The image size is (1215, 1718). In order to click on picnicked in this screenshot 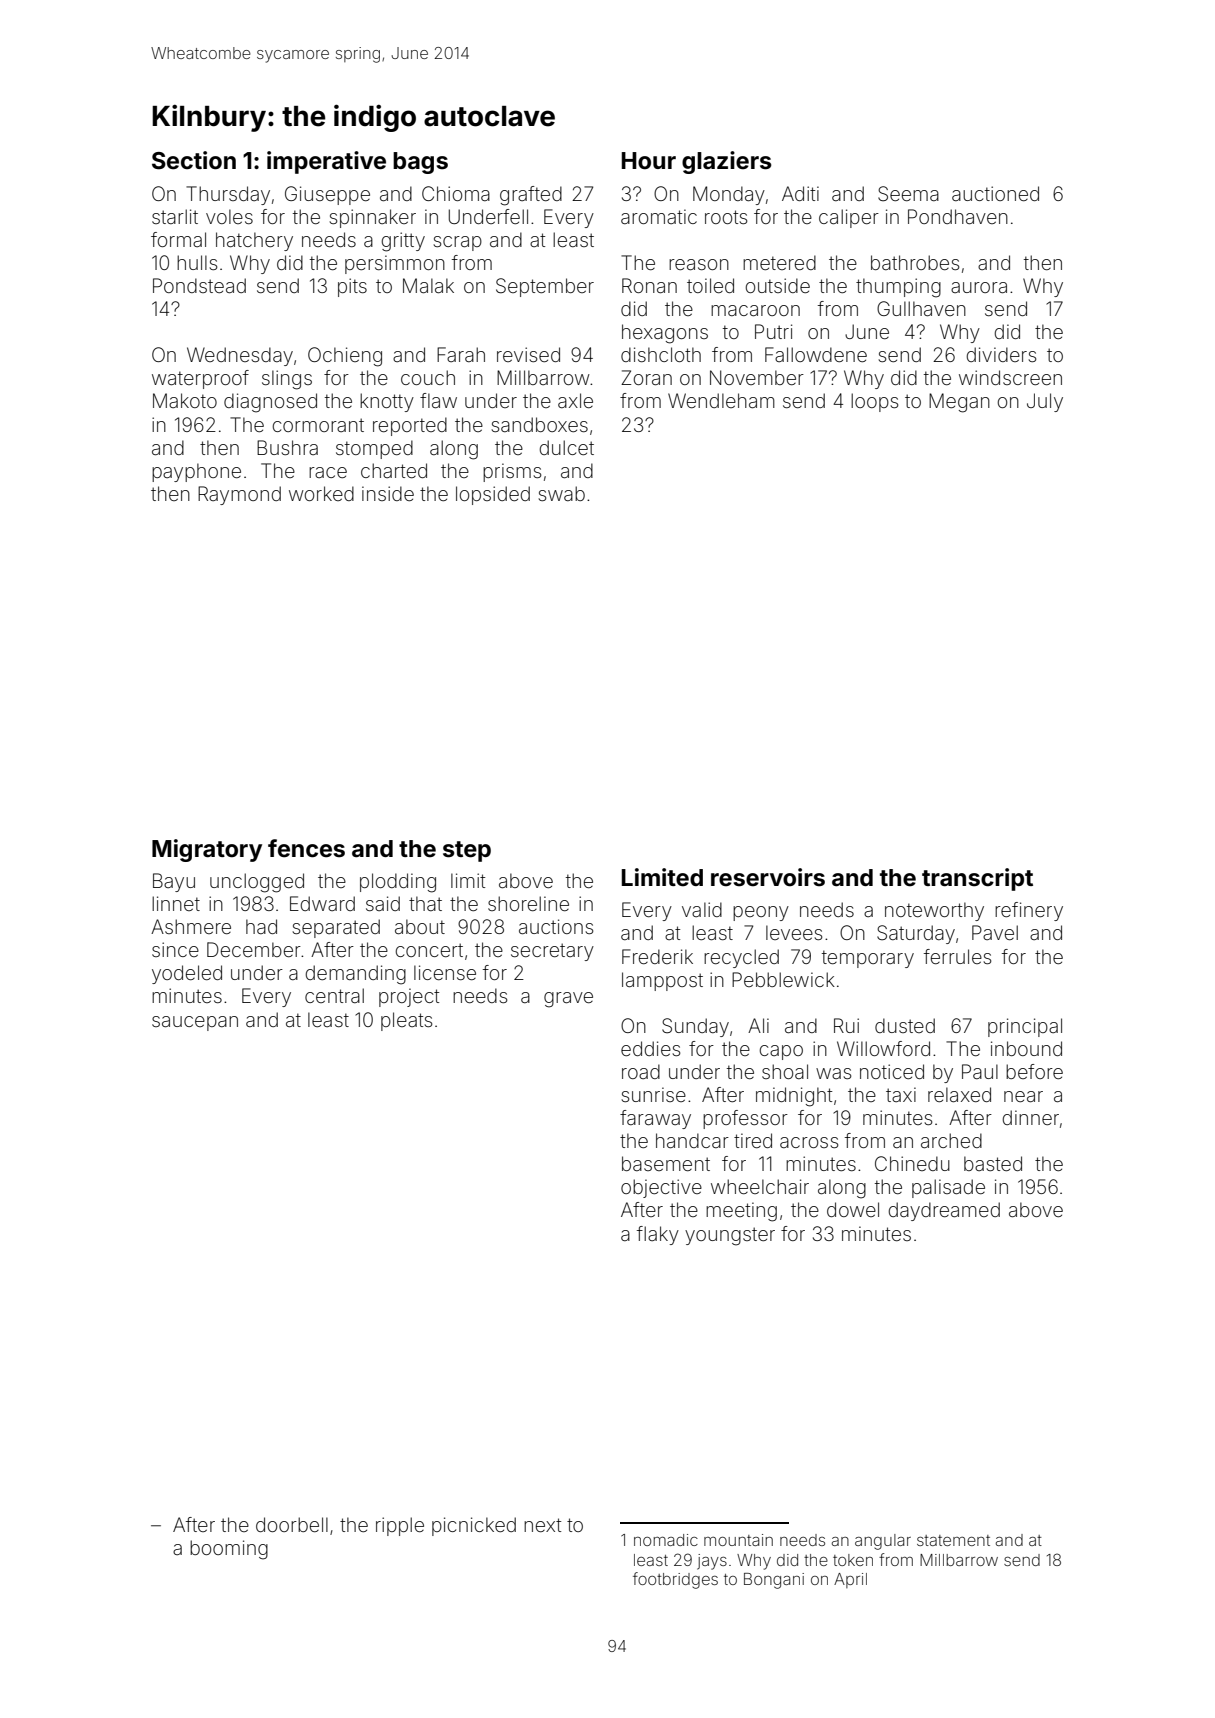, I will do `click(474, 1526)`.
